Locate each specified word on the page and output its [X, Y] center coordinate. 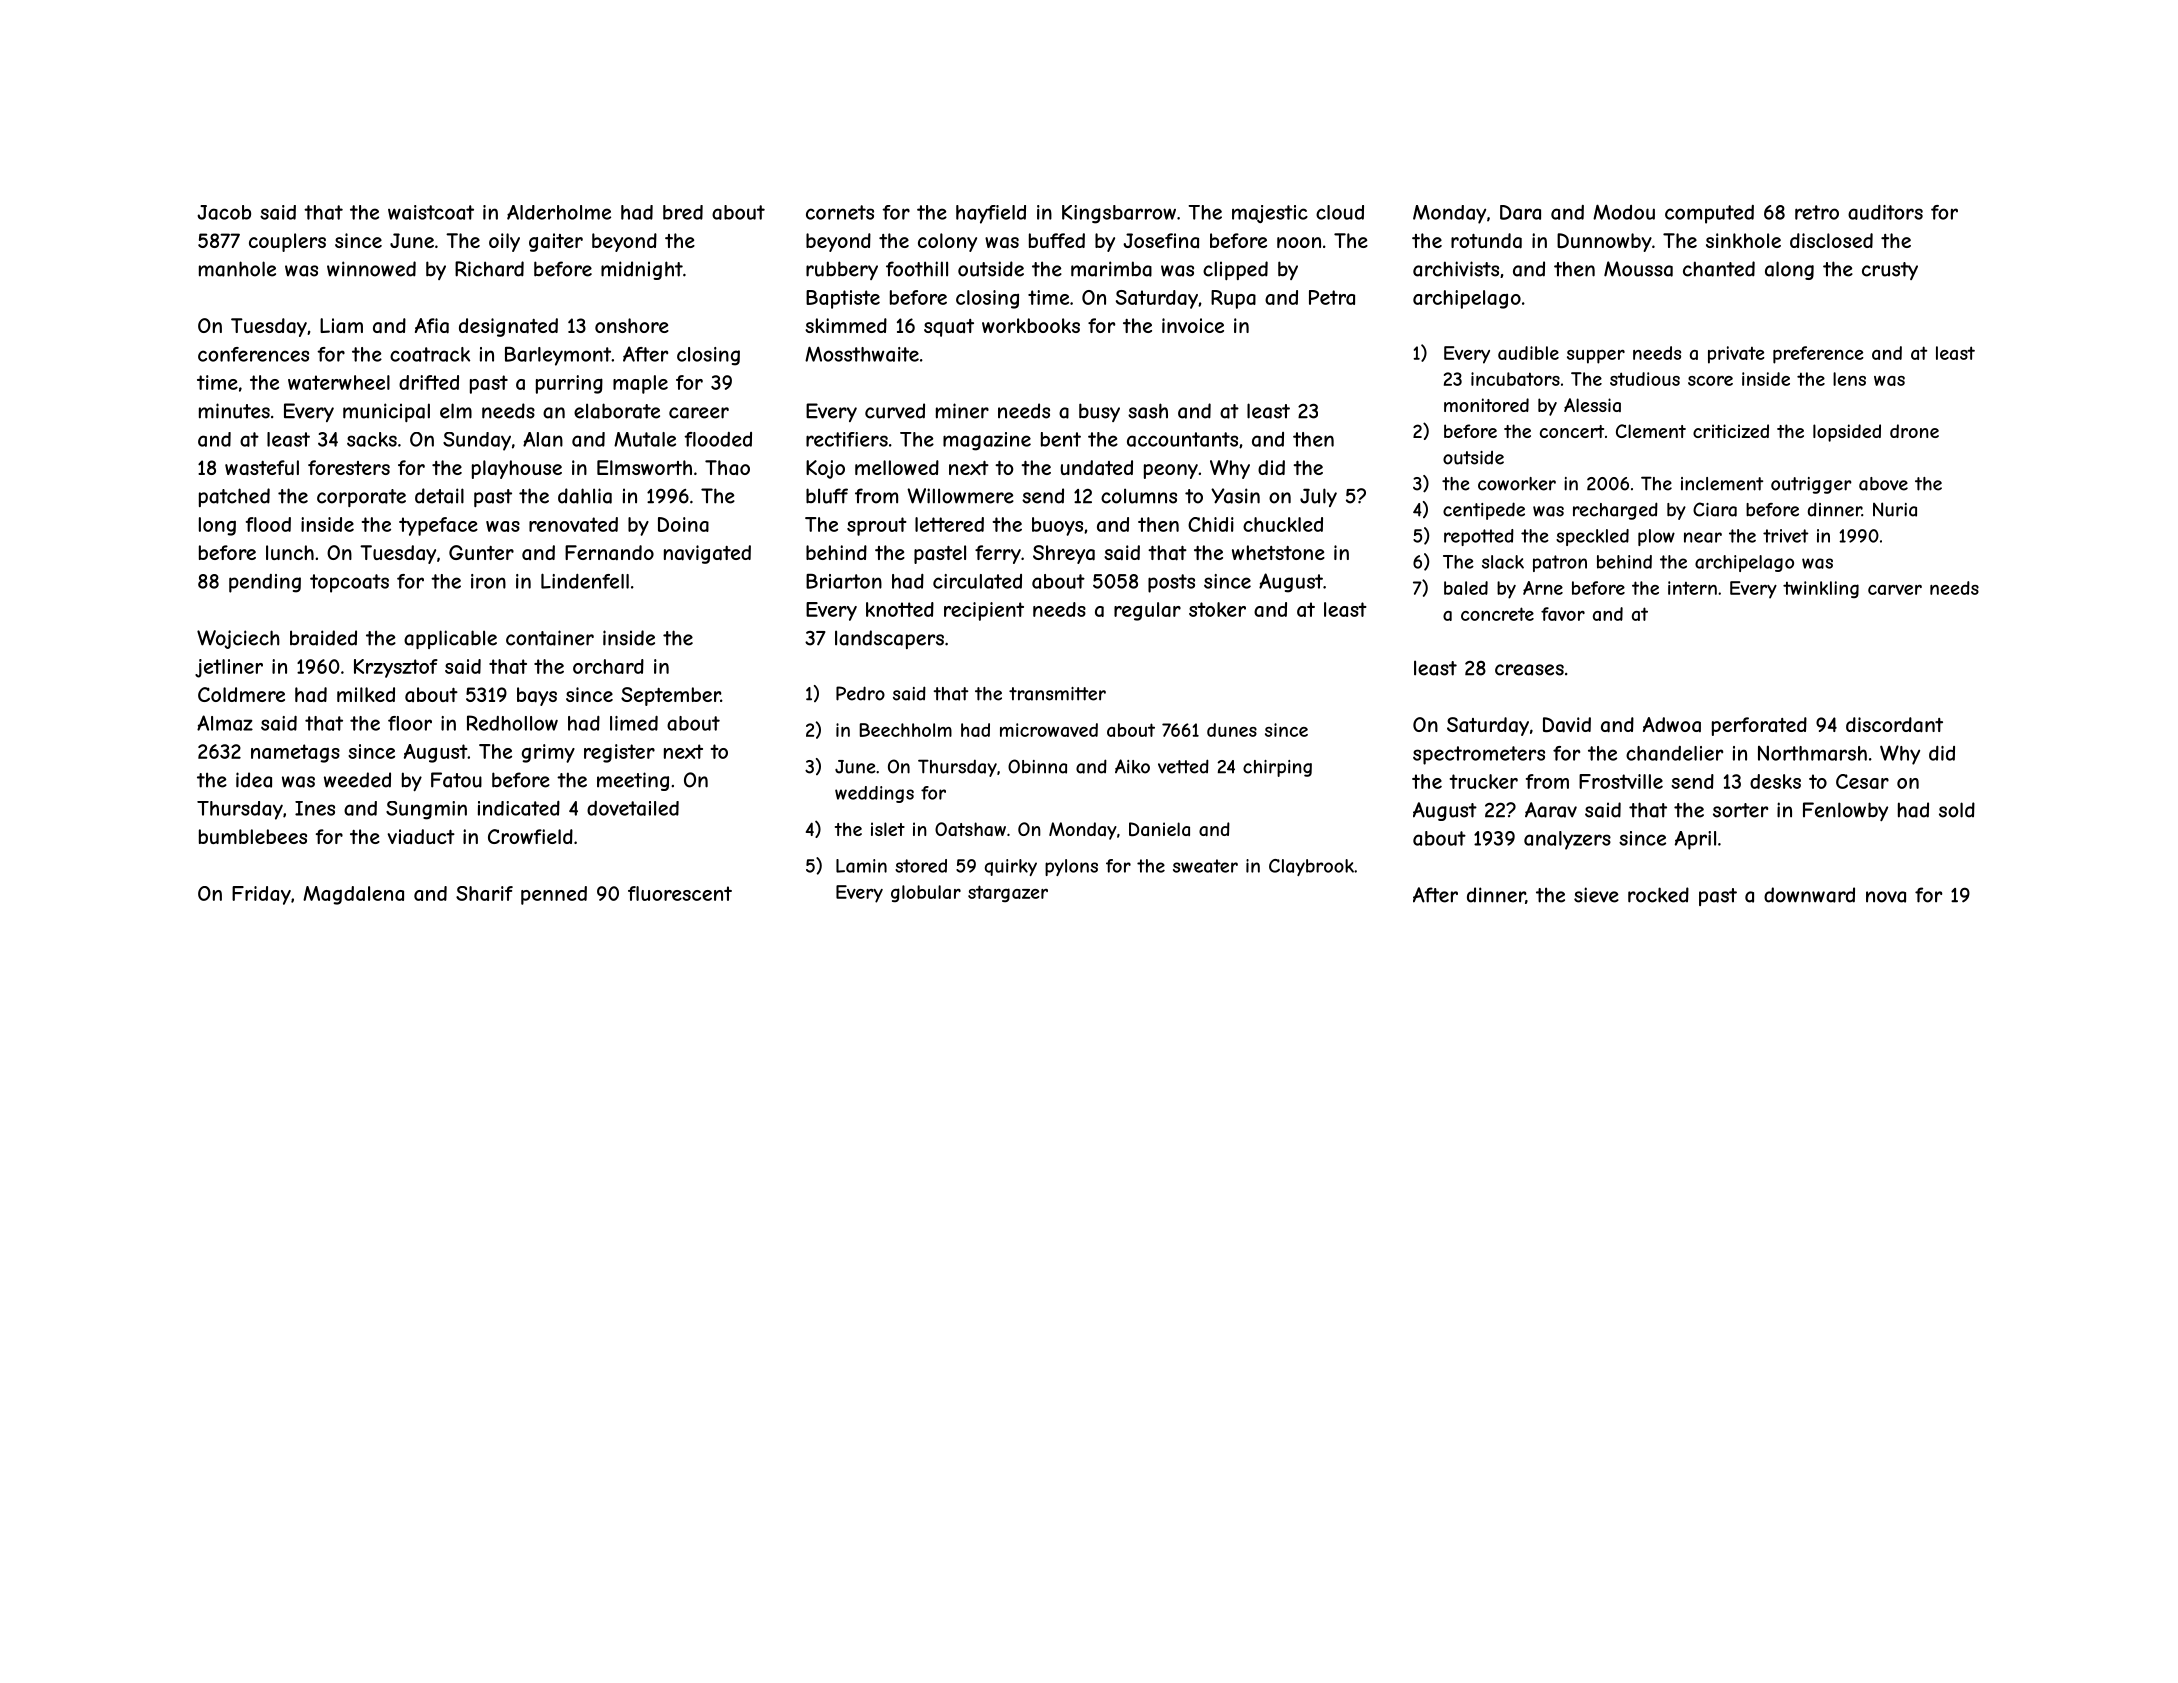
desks [1775, 781]
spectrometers [1479, 755]
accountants [1182, 439]
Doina [683, 524]
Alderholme [559, 212]
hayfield [991, 214]
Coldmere [241, 694]
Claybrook [1311, 867]
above [1883, 484]
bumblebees [253, 836]
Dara [1520, 212]
